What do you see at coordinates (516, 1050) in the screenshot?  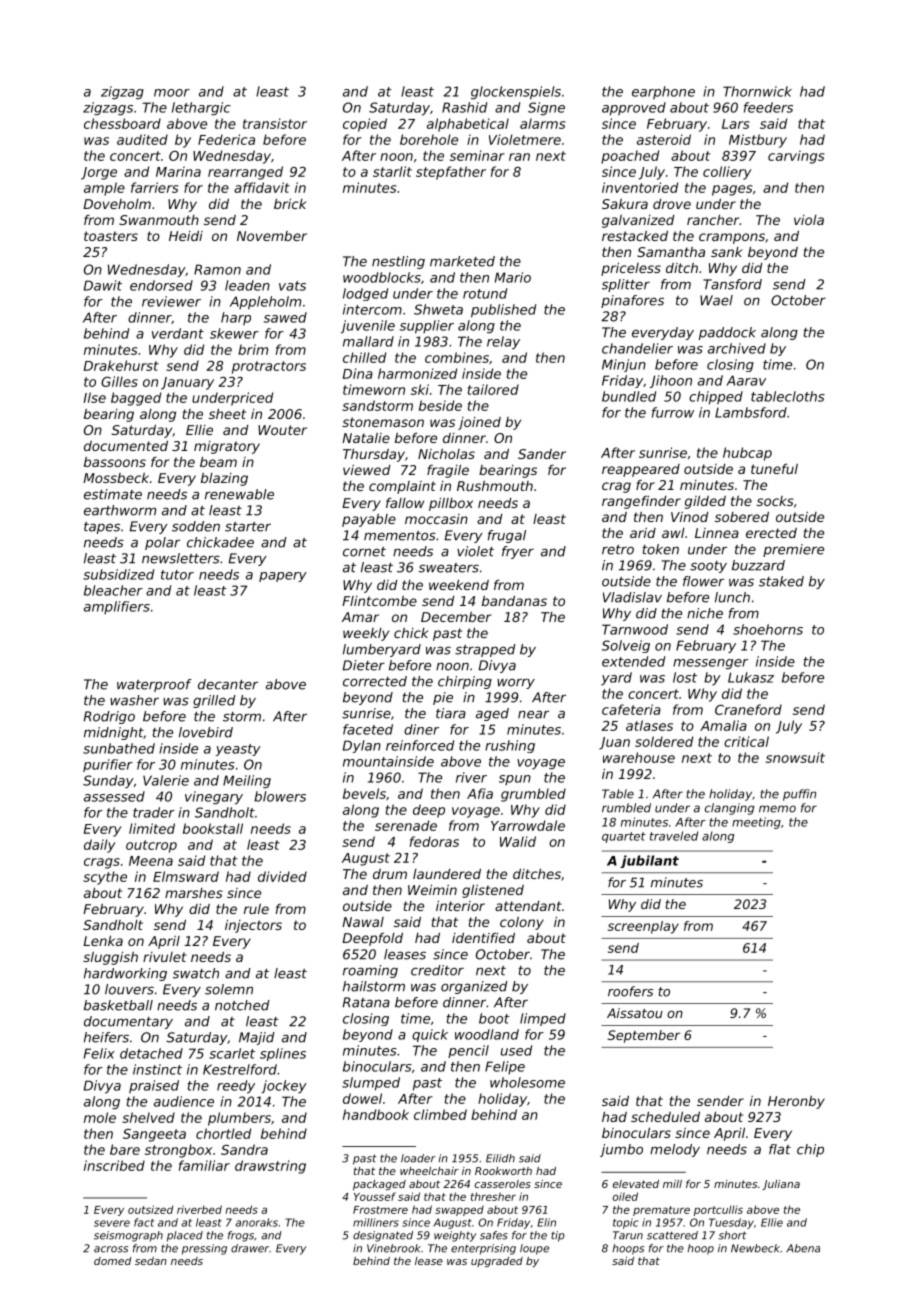 I see `used` at bounding box center [516, 1050].
